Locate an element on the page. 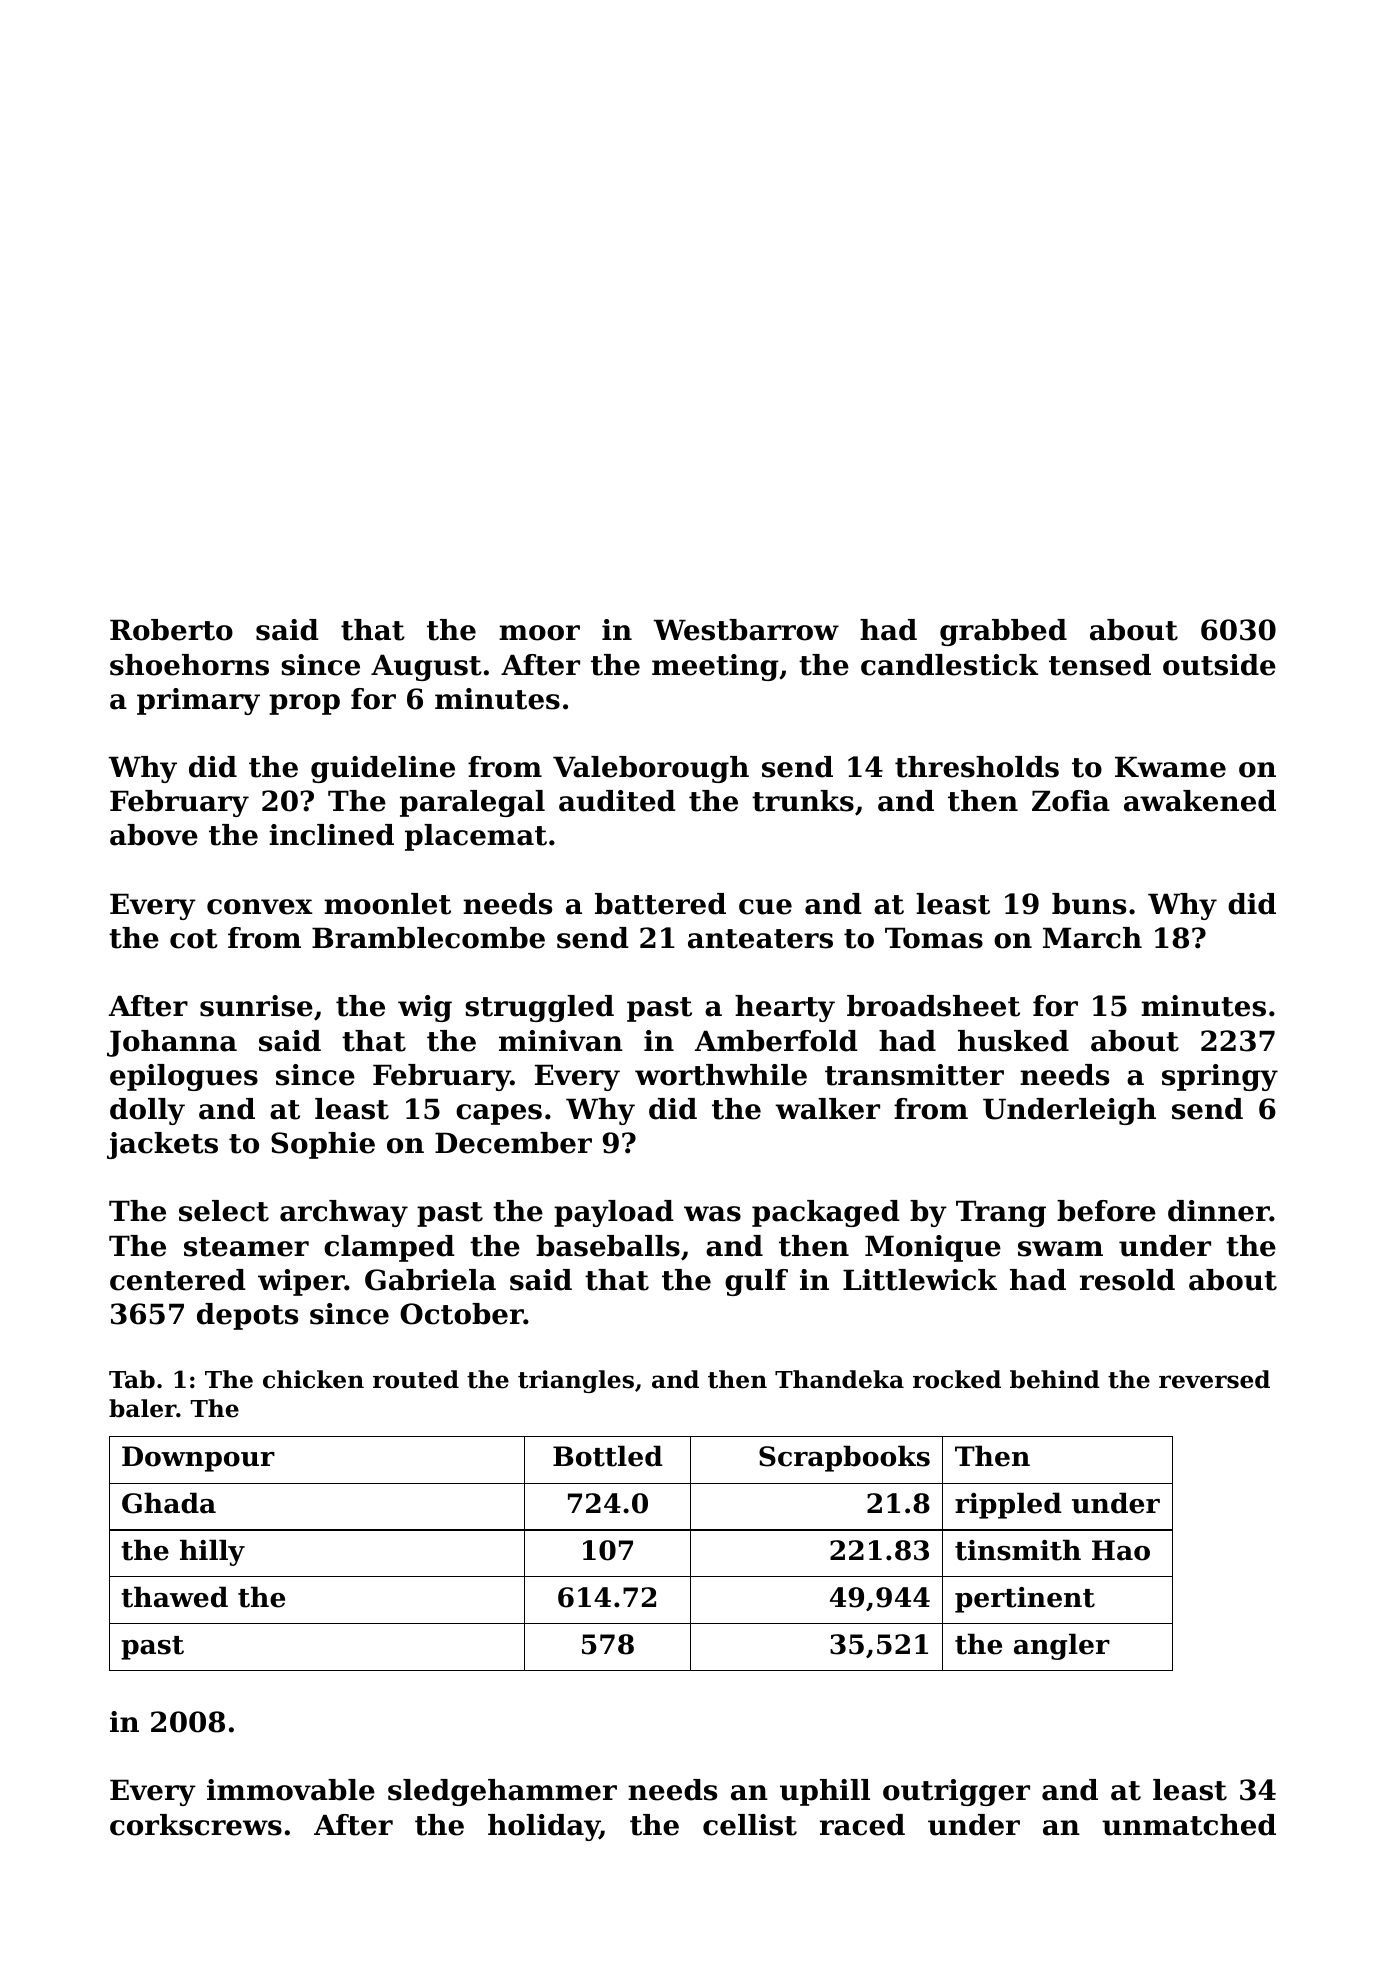  triangles is located at coordinates (576, 1381).
